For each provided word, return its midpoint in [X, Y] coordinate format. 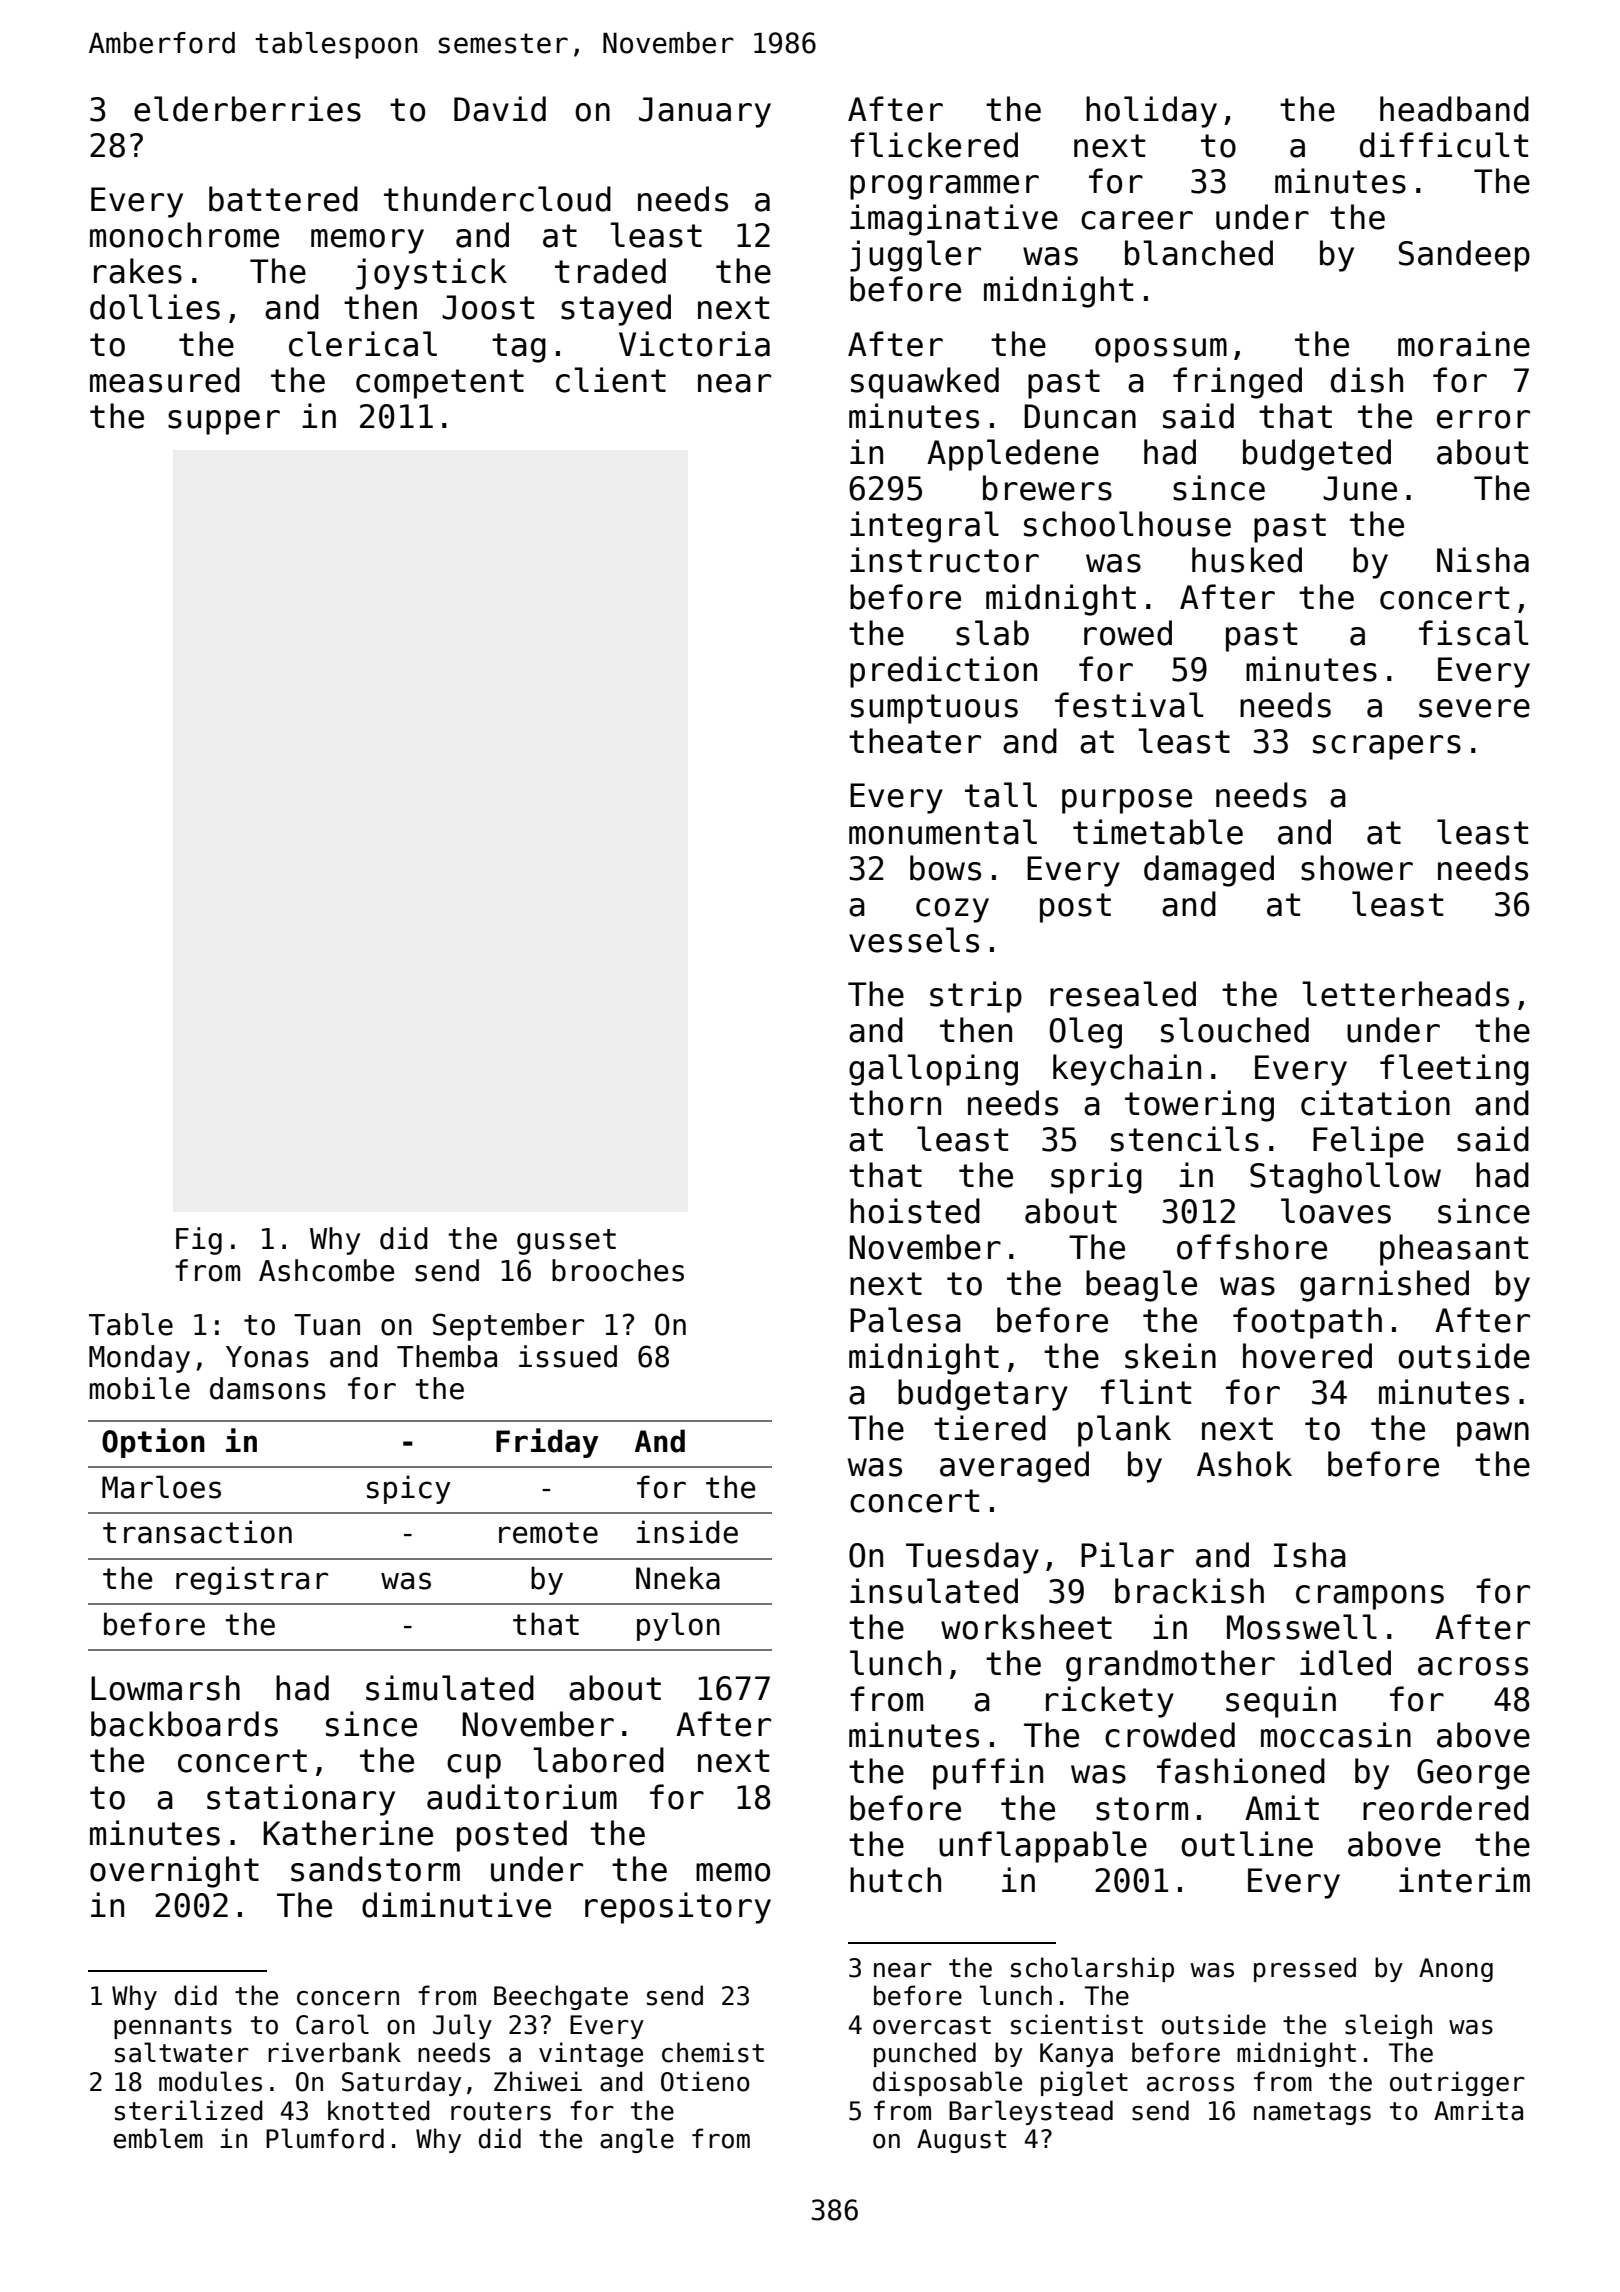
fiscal [1473, 633]
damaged [1209, 871]
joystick [431, 274]
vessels [914, 940]
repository [678, 1908]
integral [924, 527]
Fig [199, 1241]
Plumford [325, 2138]
